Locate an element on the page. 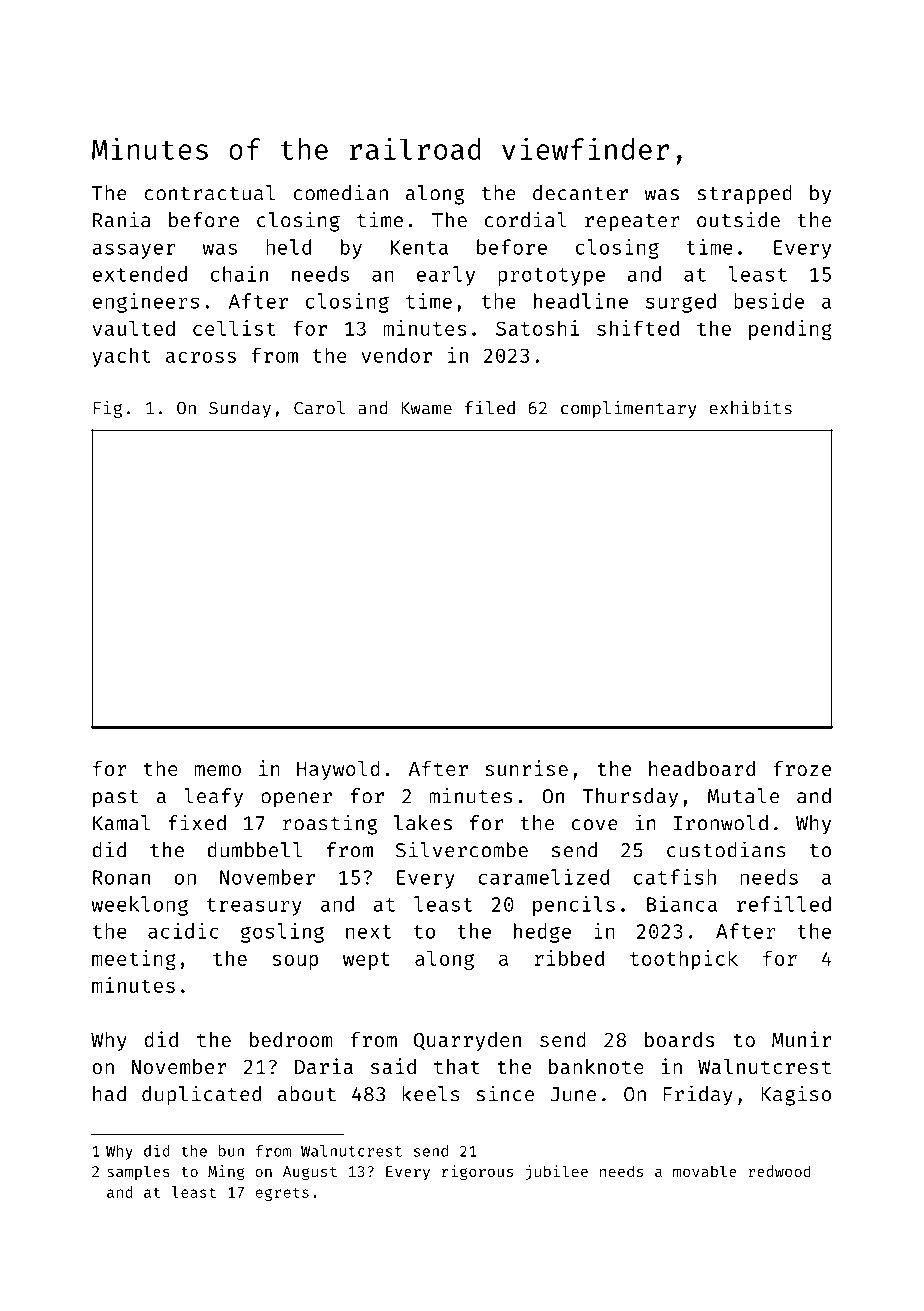  hedge is located at coordinates (542, 933).
